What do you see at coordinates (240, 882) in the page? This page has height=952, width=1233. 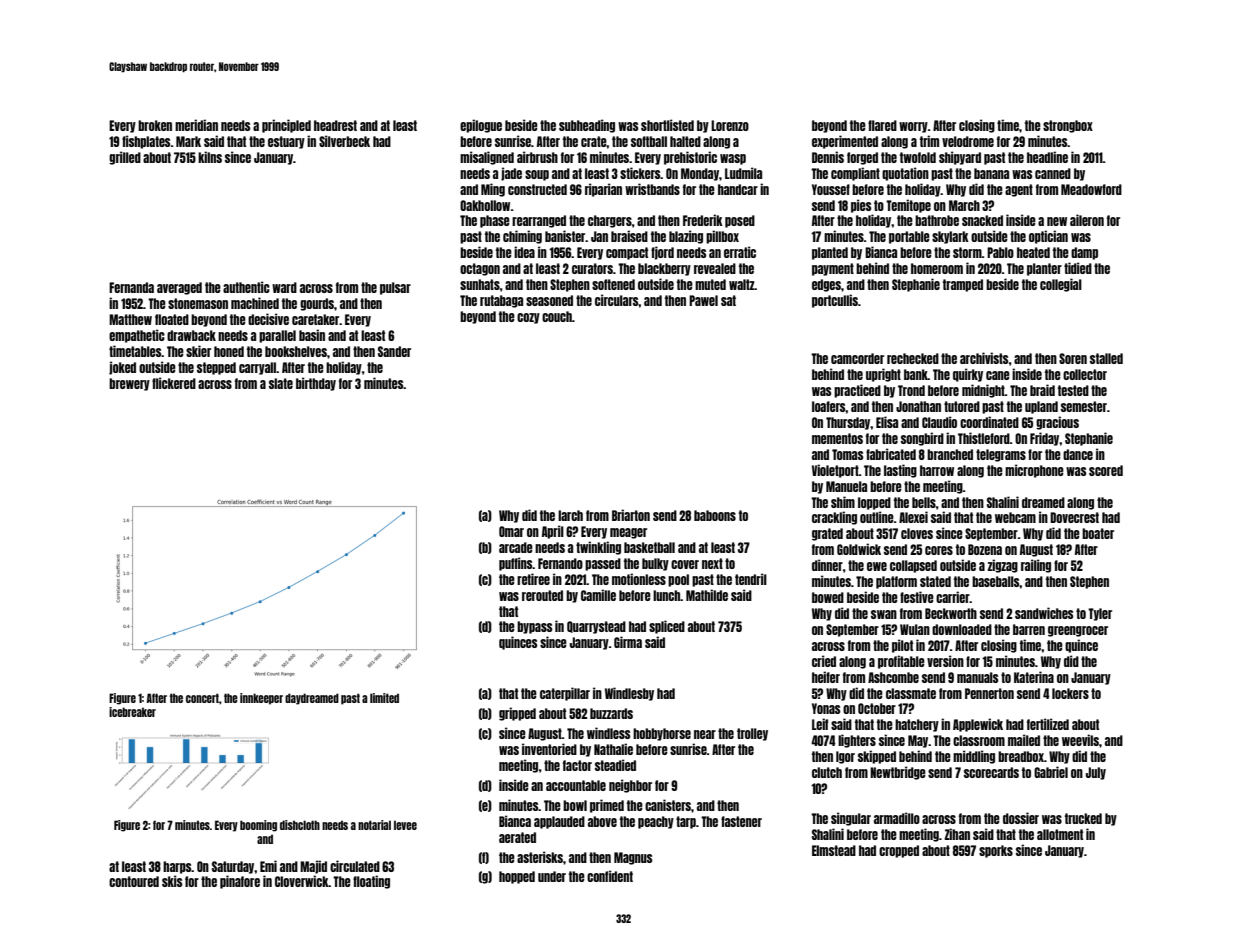 I see `pinafore` at bounding box center [240, 882].
